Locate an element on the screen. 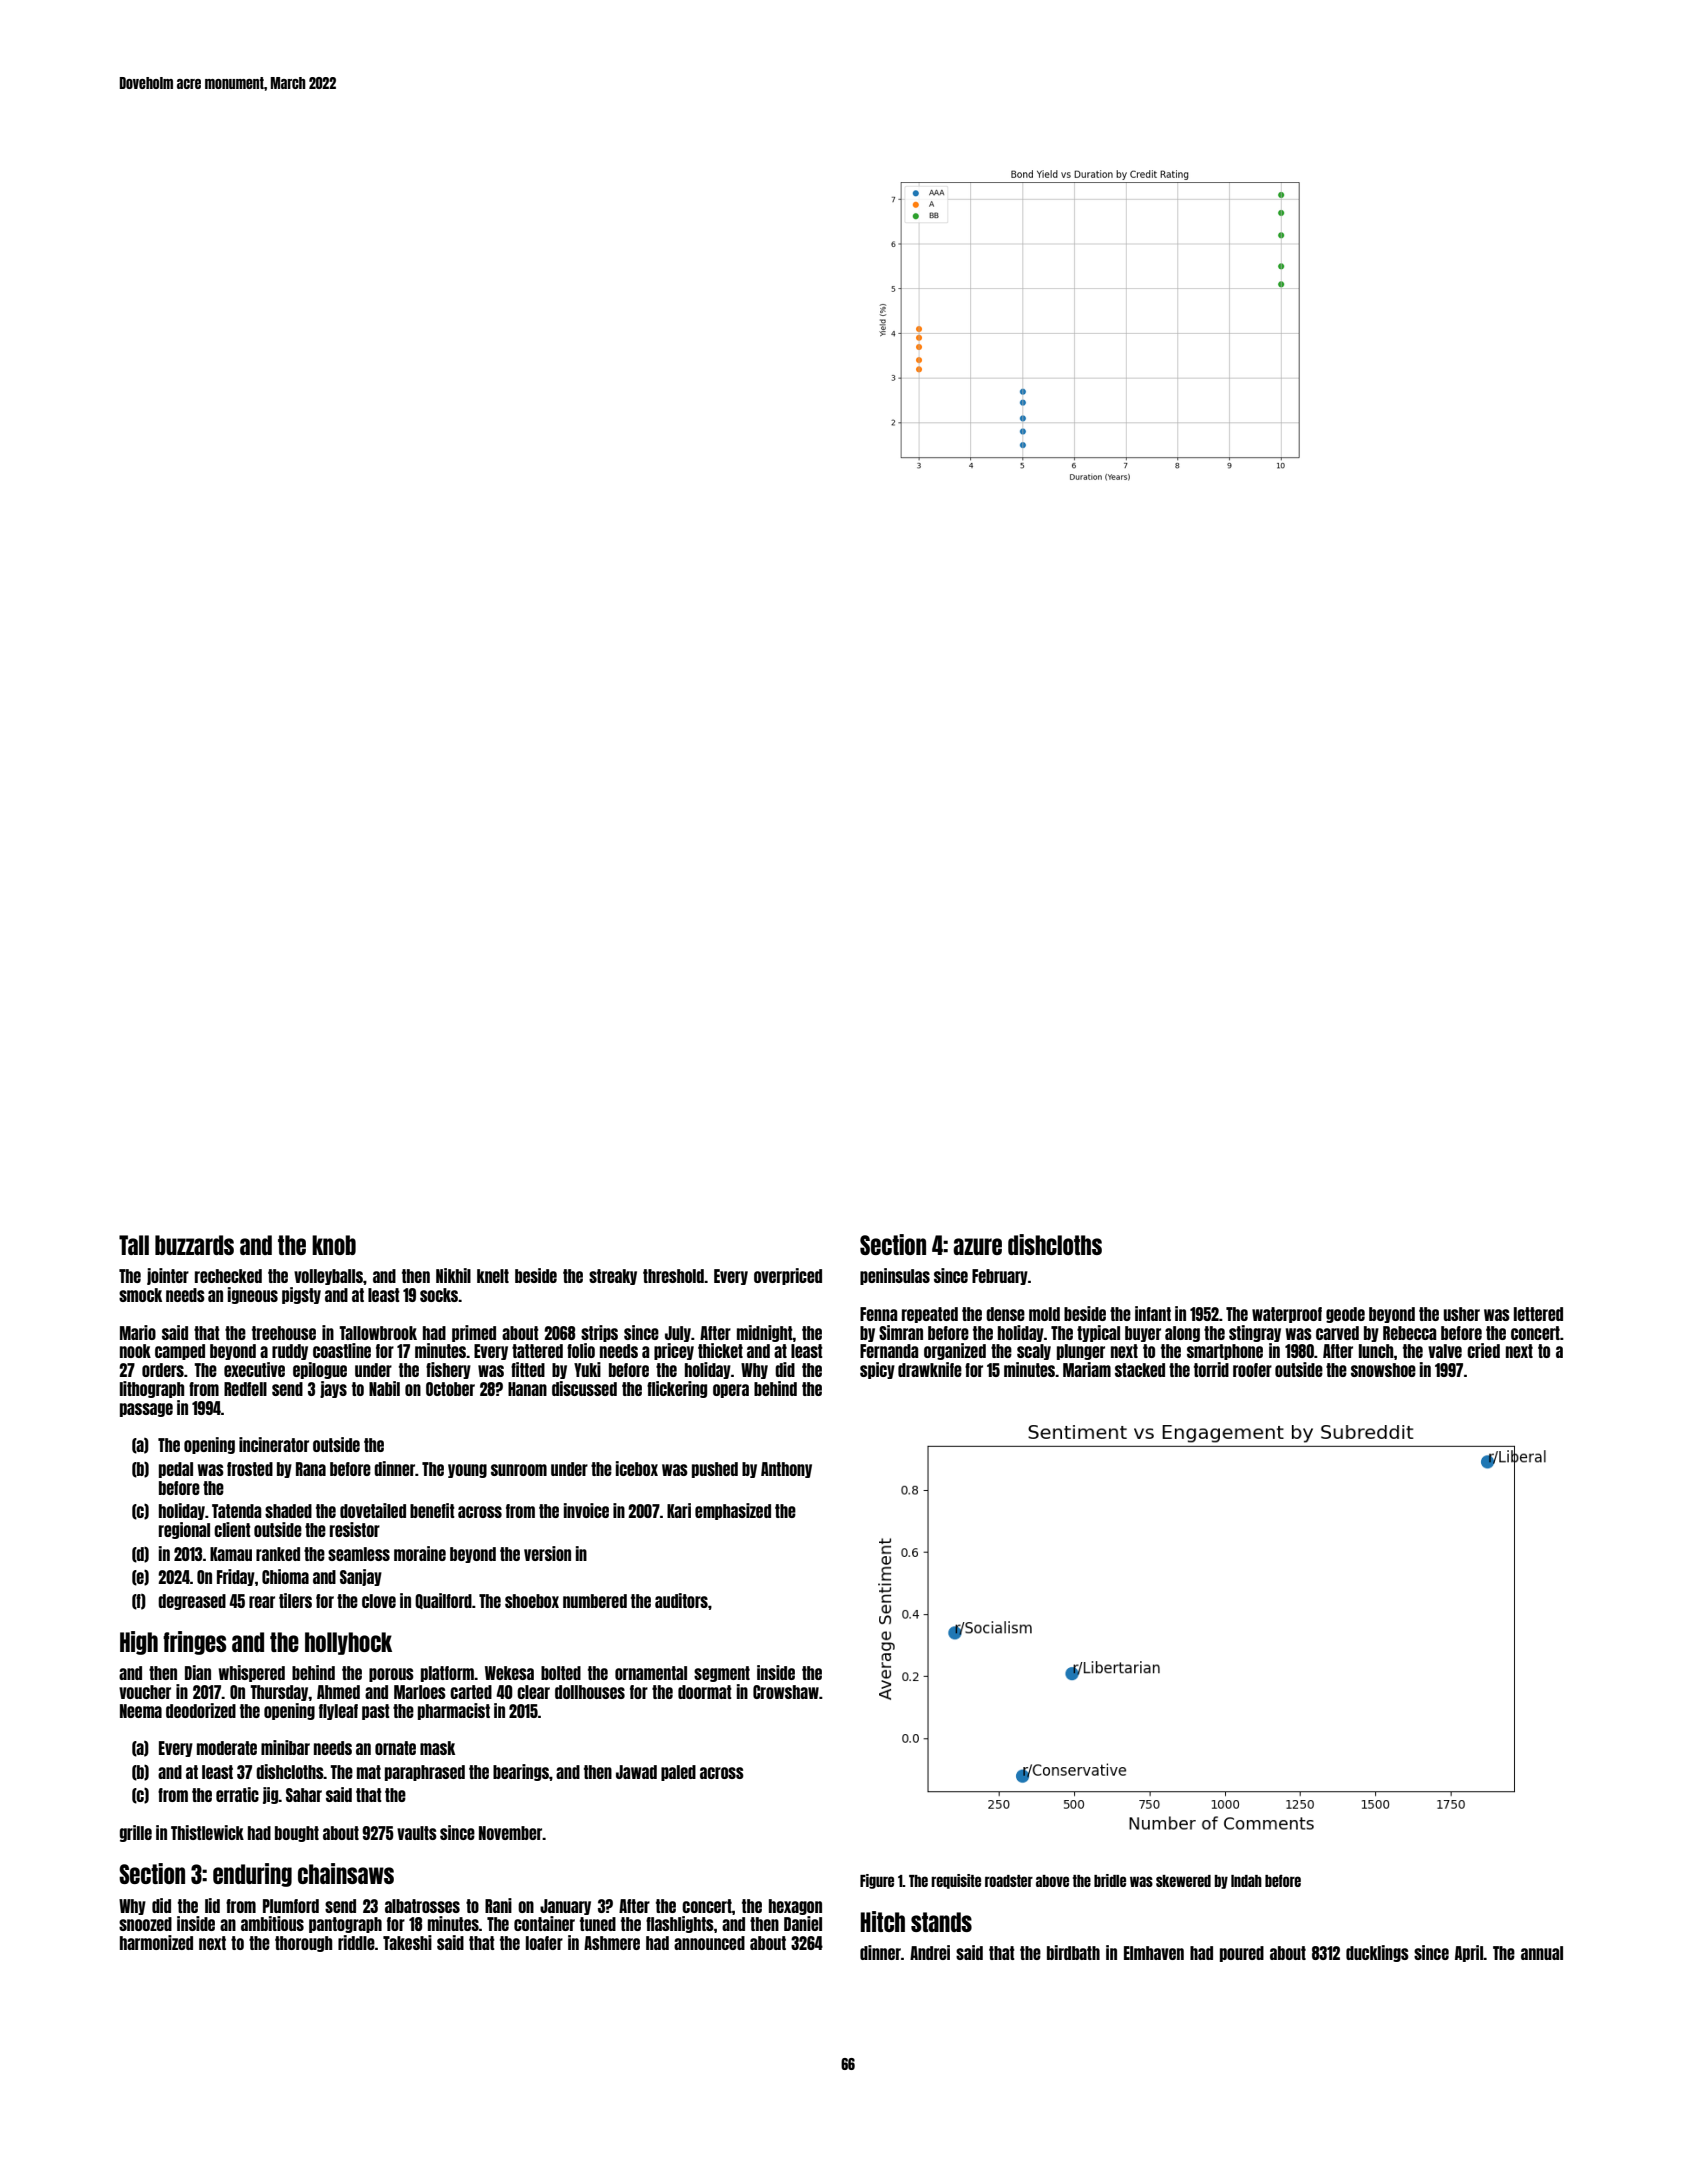 This screenshot has width=1683, height=2178. Indah is located at coordinates (1246, 1881).
